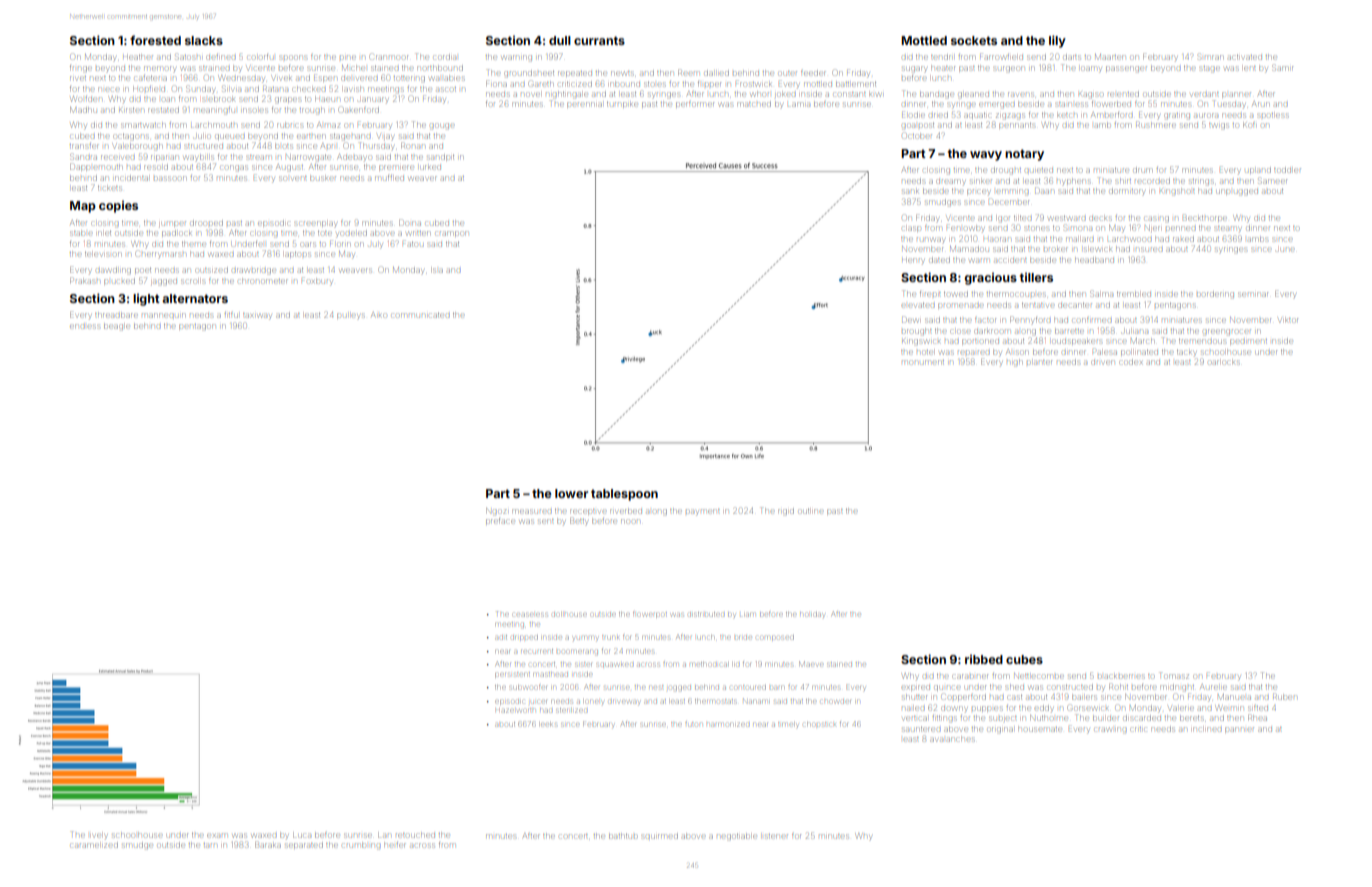 The image size is (1372, 887). What do you see at coordinates (155, 40) in the page?
I see `forested` at bounding box center [155, 40].
